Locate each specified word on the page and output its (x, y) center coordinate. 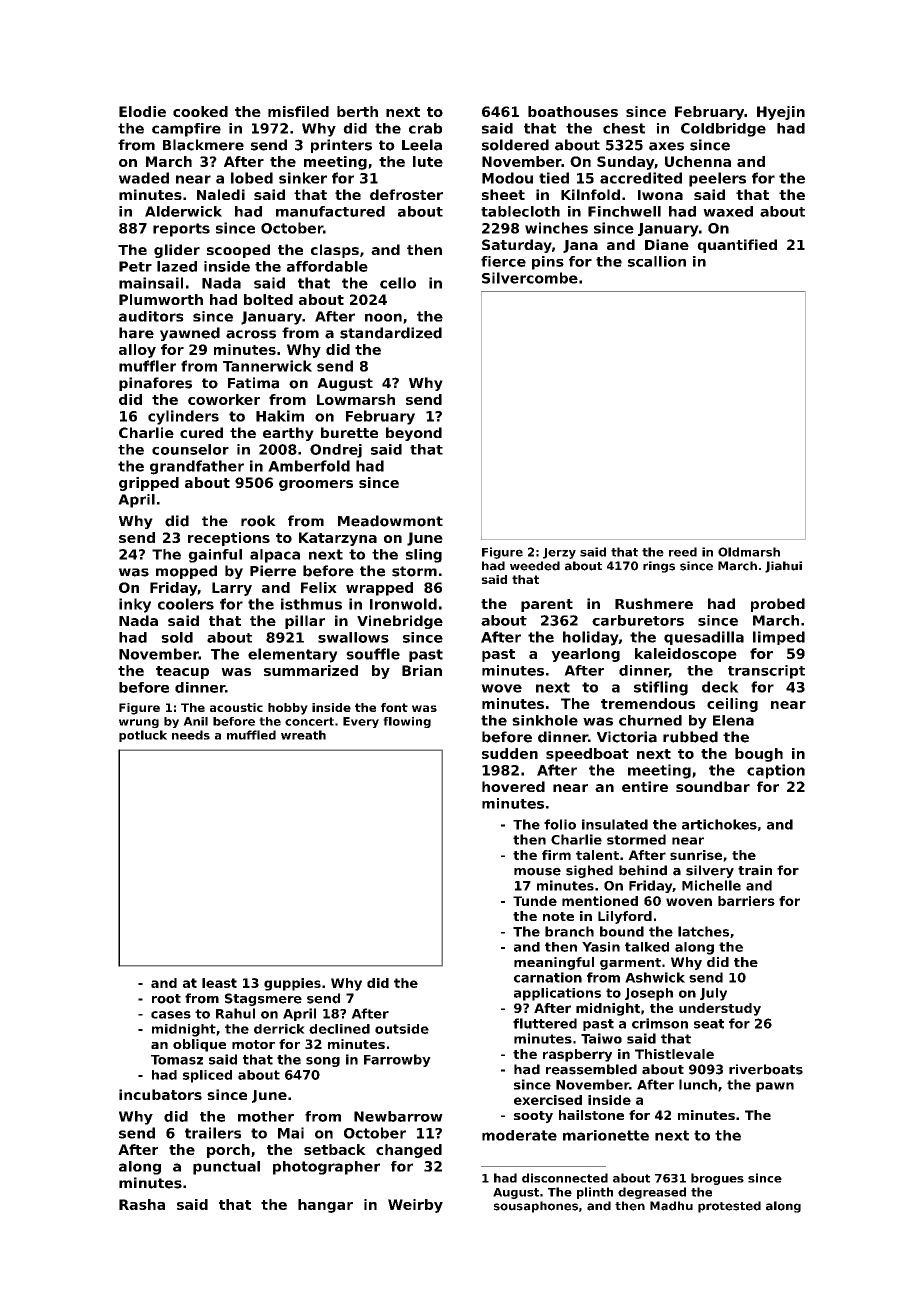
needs (191, 735)
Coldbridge (723, 130)
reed (683, 552)
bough (759, 755)
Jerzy (559, 553)
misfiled (298, 111)
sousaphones (536, 1207)
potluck (143, 736)
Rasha (142, 1204)
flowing (407, 722)
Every (361, 722)
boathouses (573, 111)
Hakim (280, 416)
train (755, 870)
